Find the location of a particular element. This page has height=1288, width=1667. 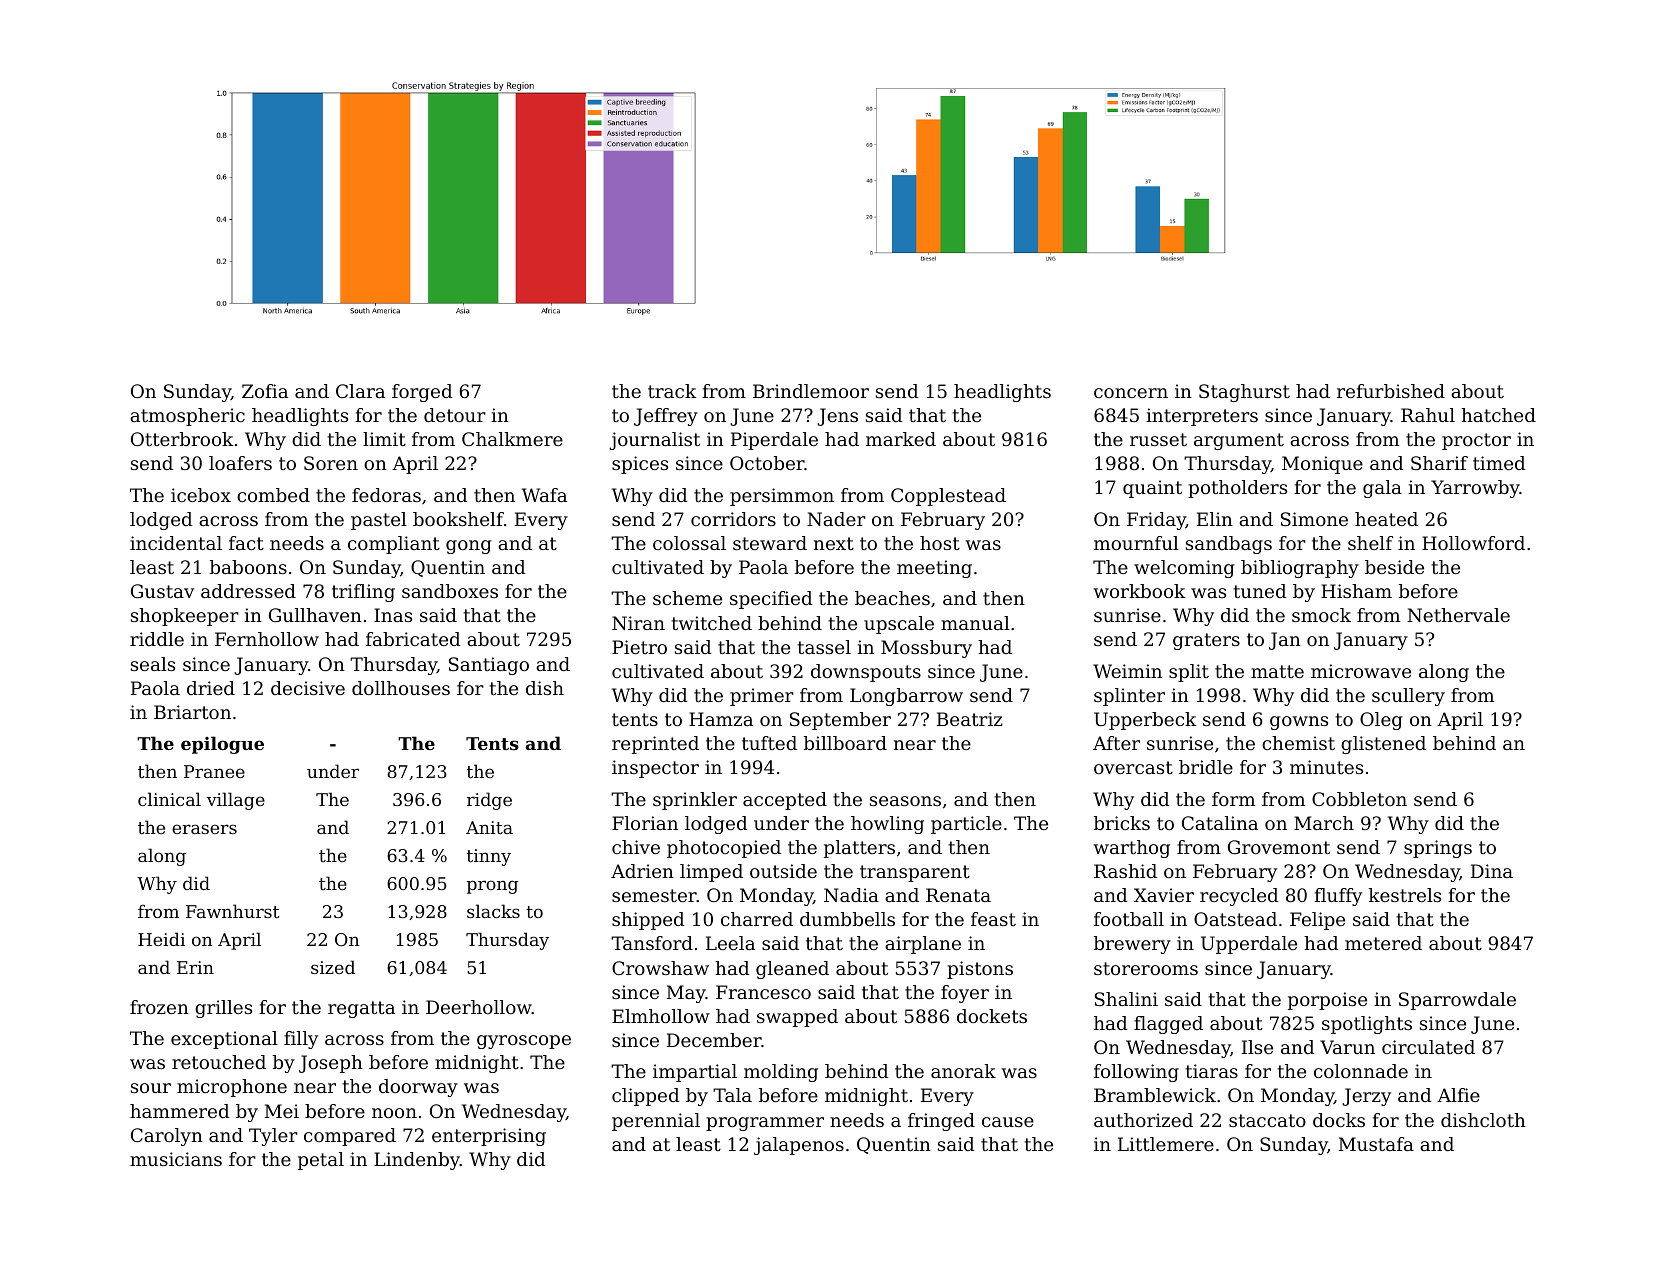

Gustav is located at coordinates (162, 591).
